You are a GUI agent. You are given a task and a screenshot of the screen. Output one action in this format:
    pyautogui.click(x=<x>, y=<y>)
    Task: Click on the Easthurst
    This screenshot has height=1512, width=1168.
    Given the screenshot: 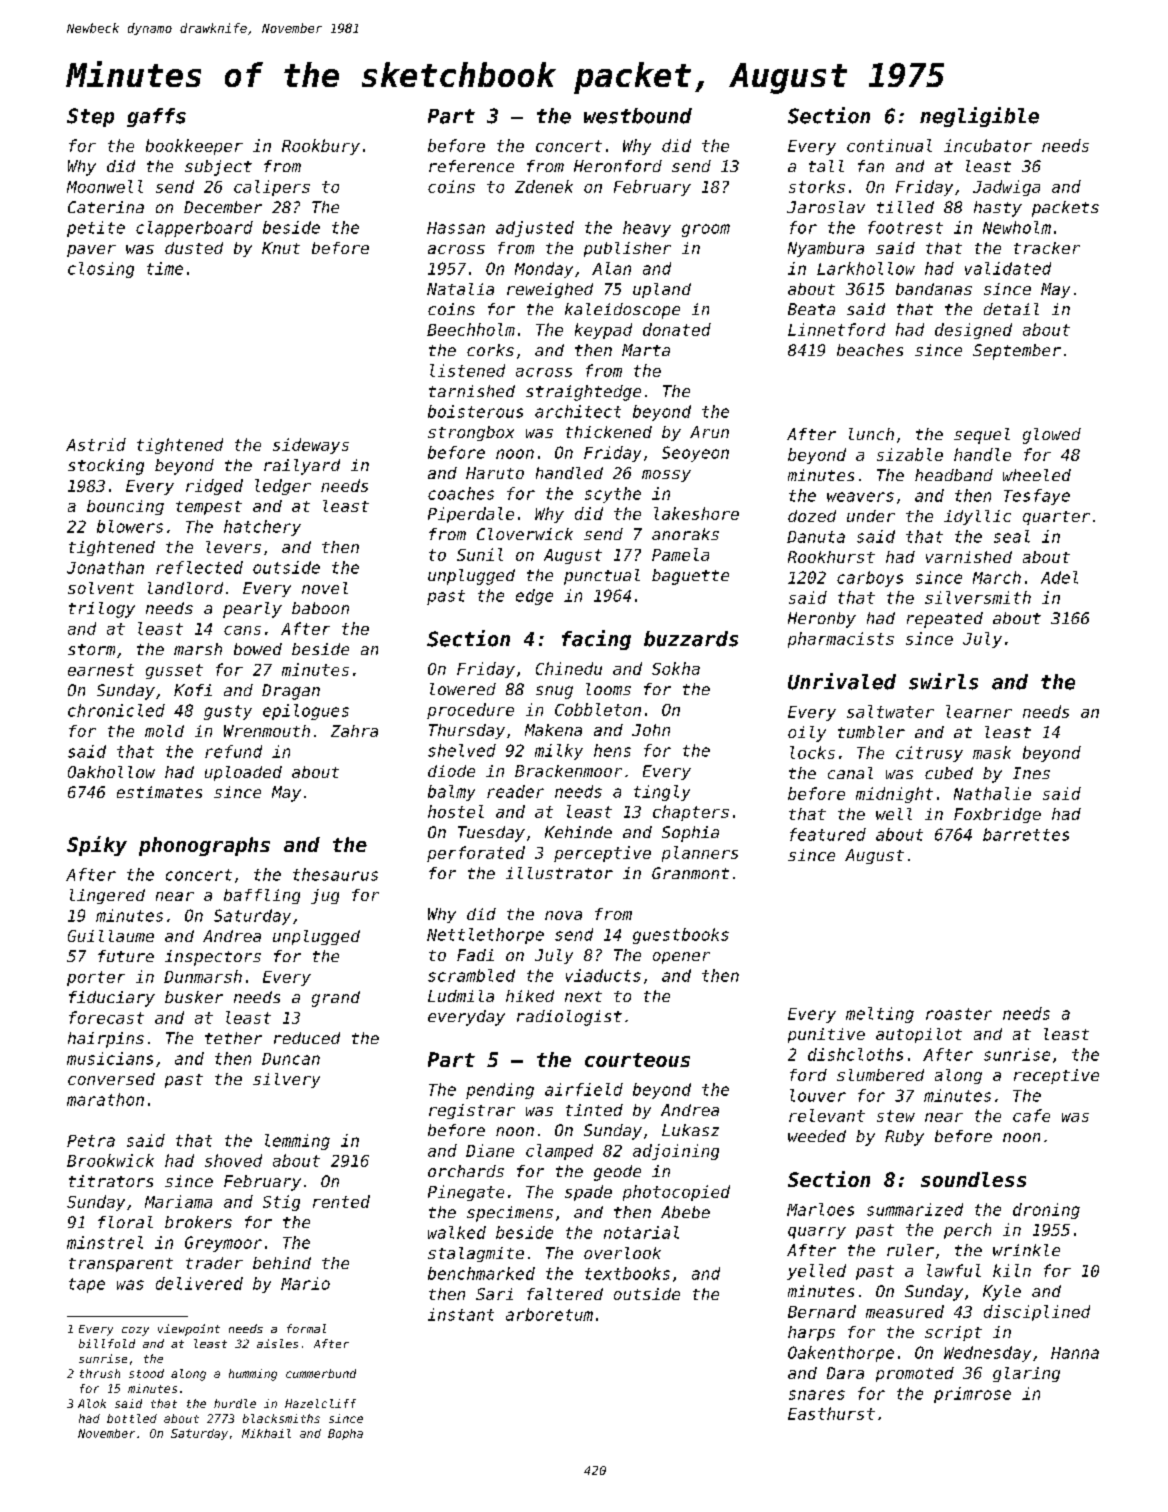 What is the action you would take?
    pyautogui.click(x=831, y=1413)
